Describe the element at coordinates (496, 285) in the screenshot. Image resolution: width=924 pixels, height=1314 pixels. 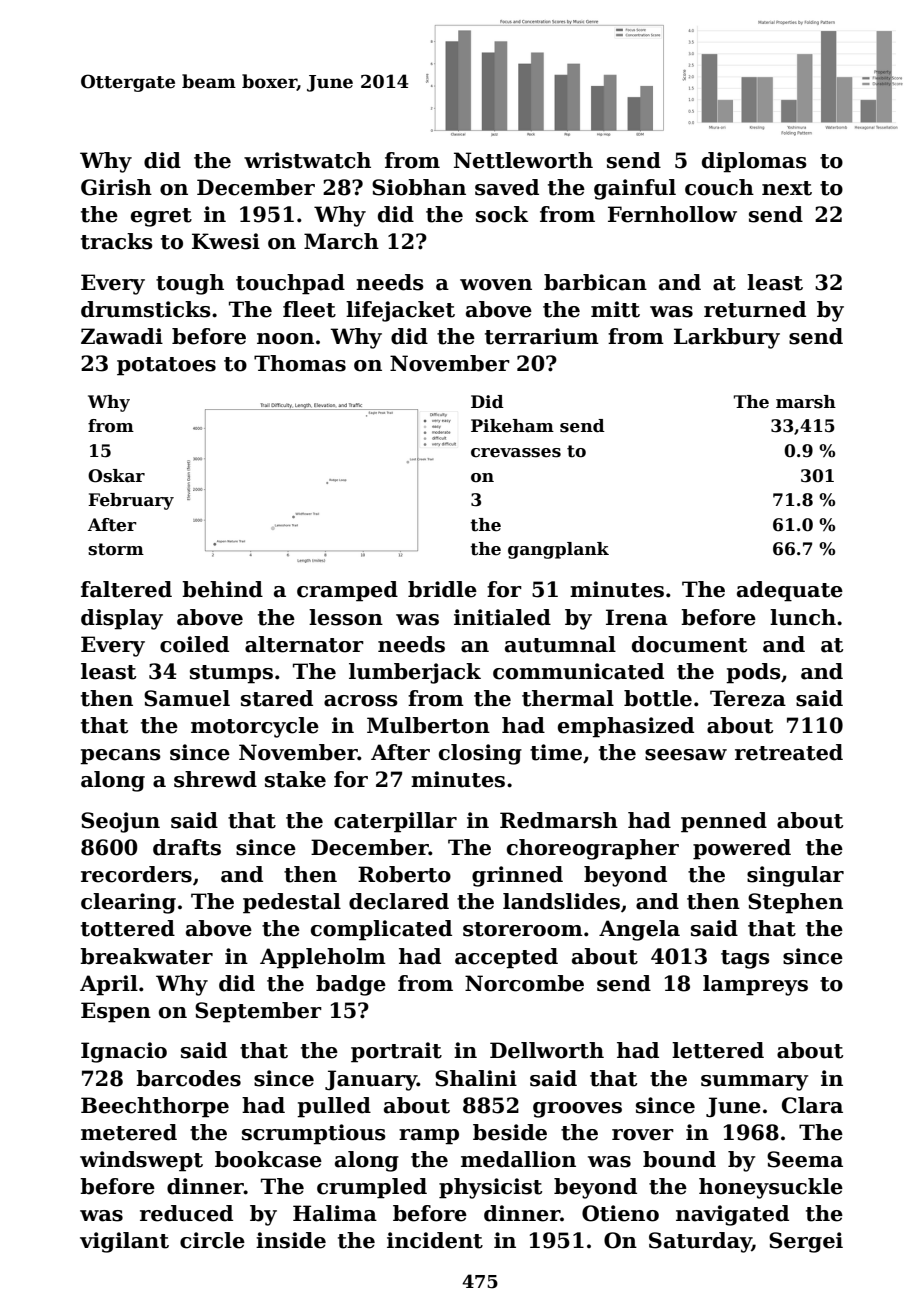
I see `woven` at that location.
